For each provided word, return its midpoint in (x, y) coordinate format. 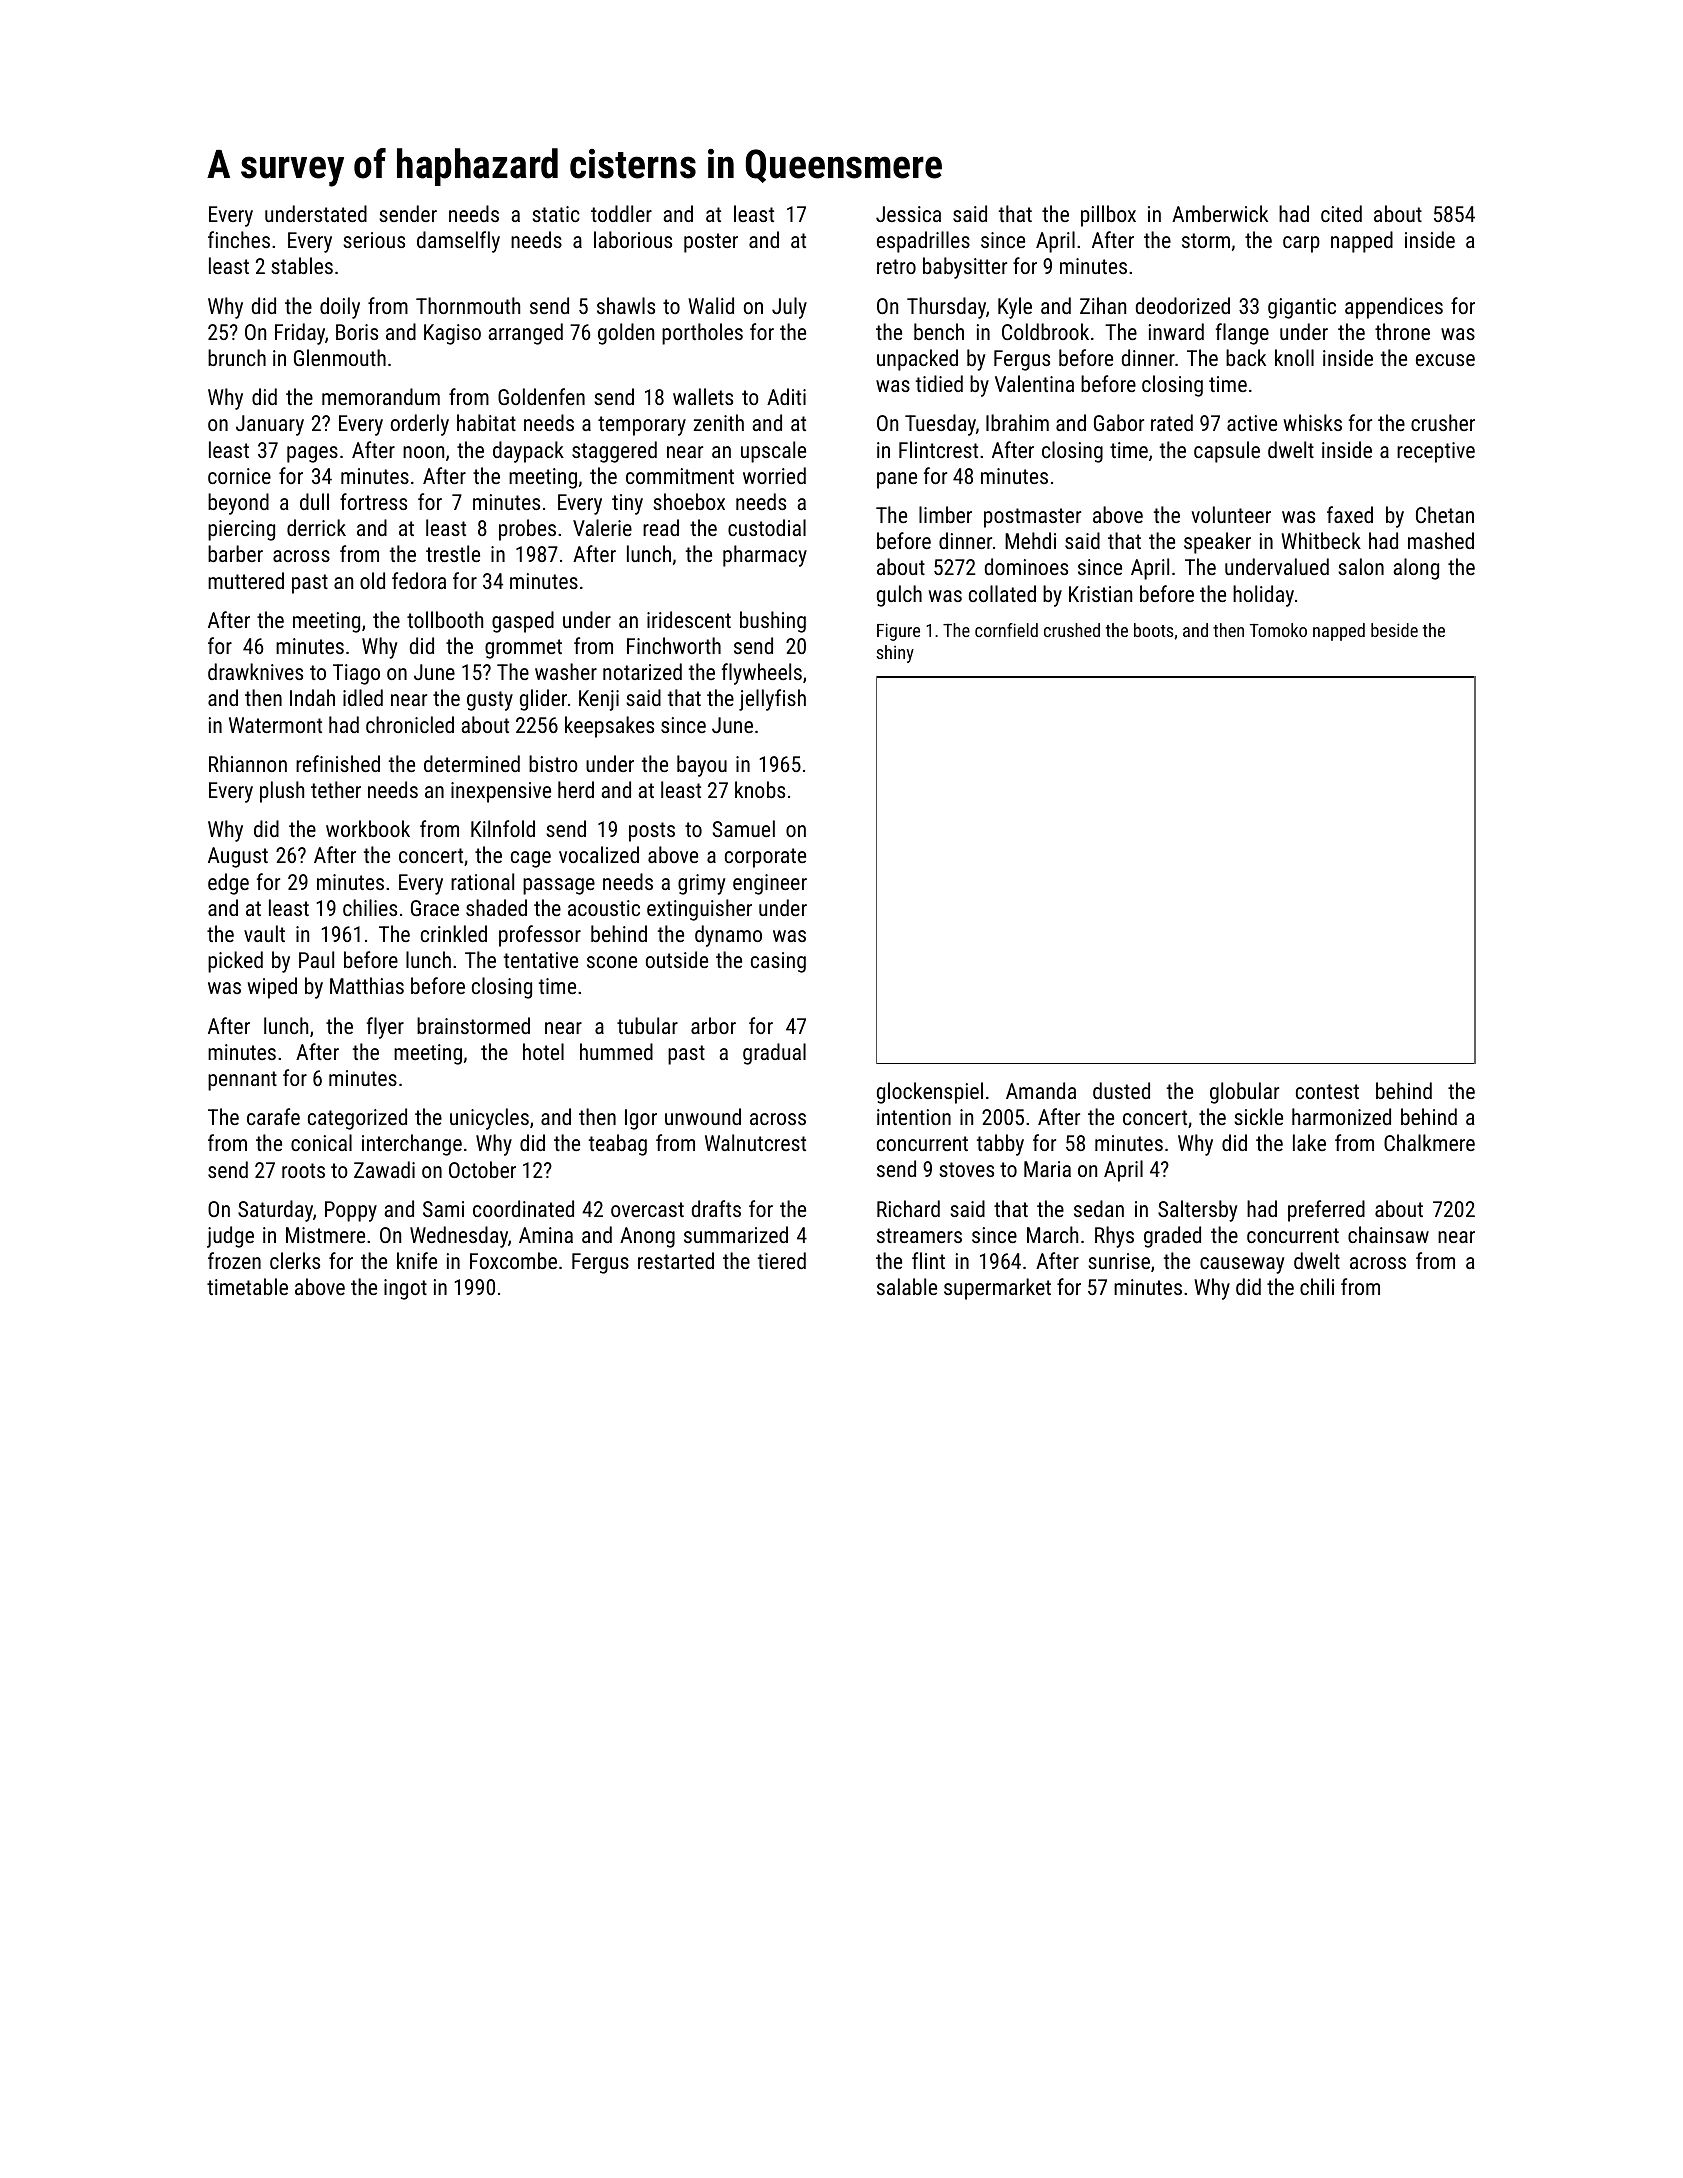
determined (472, 763)
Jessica (908, 214)
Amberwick (1220, 213)
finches (239, 239)
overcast (647, 1209)
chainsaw (1388, 1234)
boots (1154, 630)
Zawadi (384, 1169)
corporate (765, 858)
